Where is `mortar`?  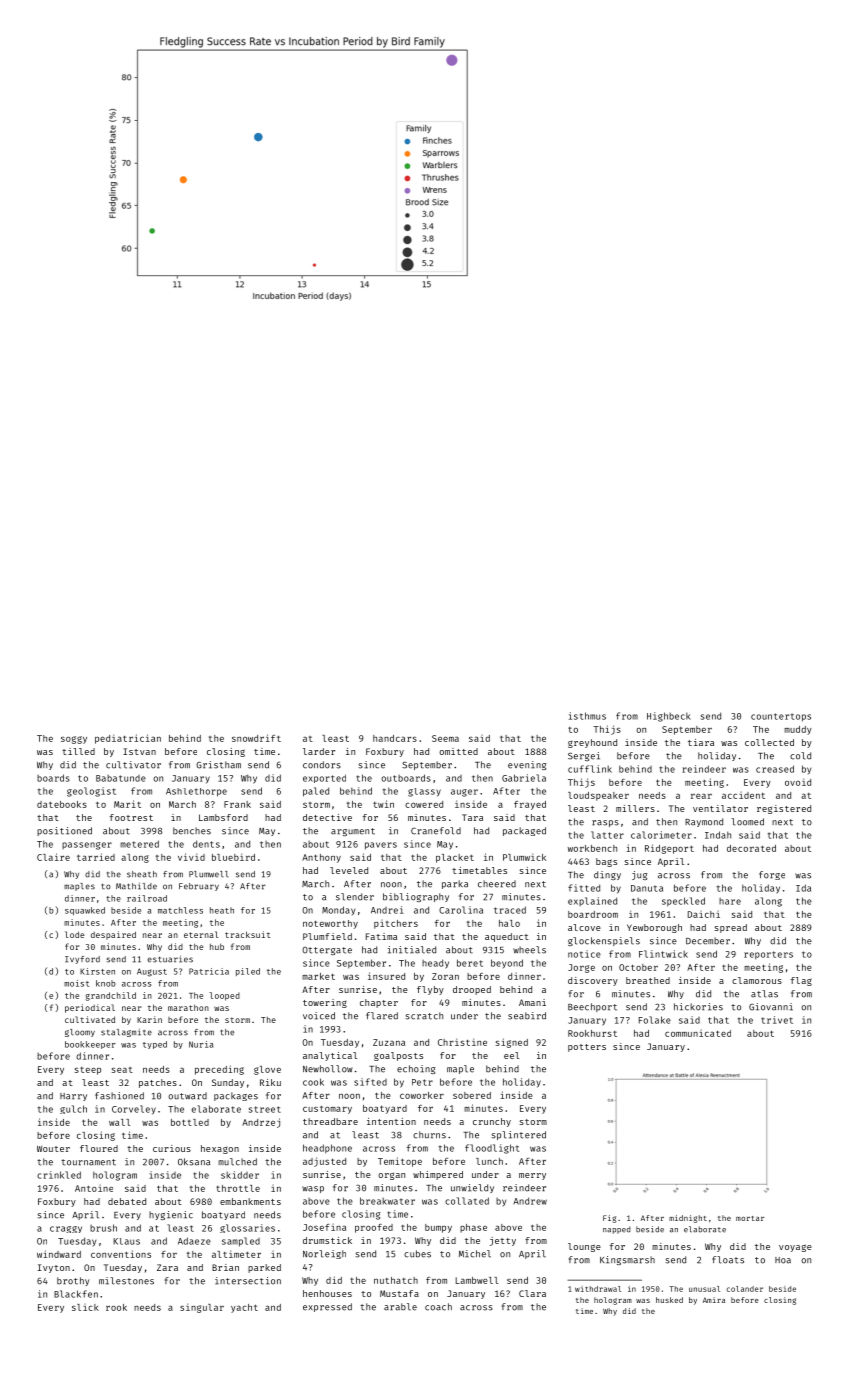
mortar is located at coordinates (750, 1218).
